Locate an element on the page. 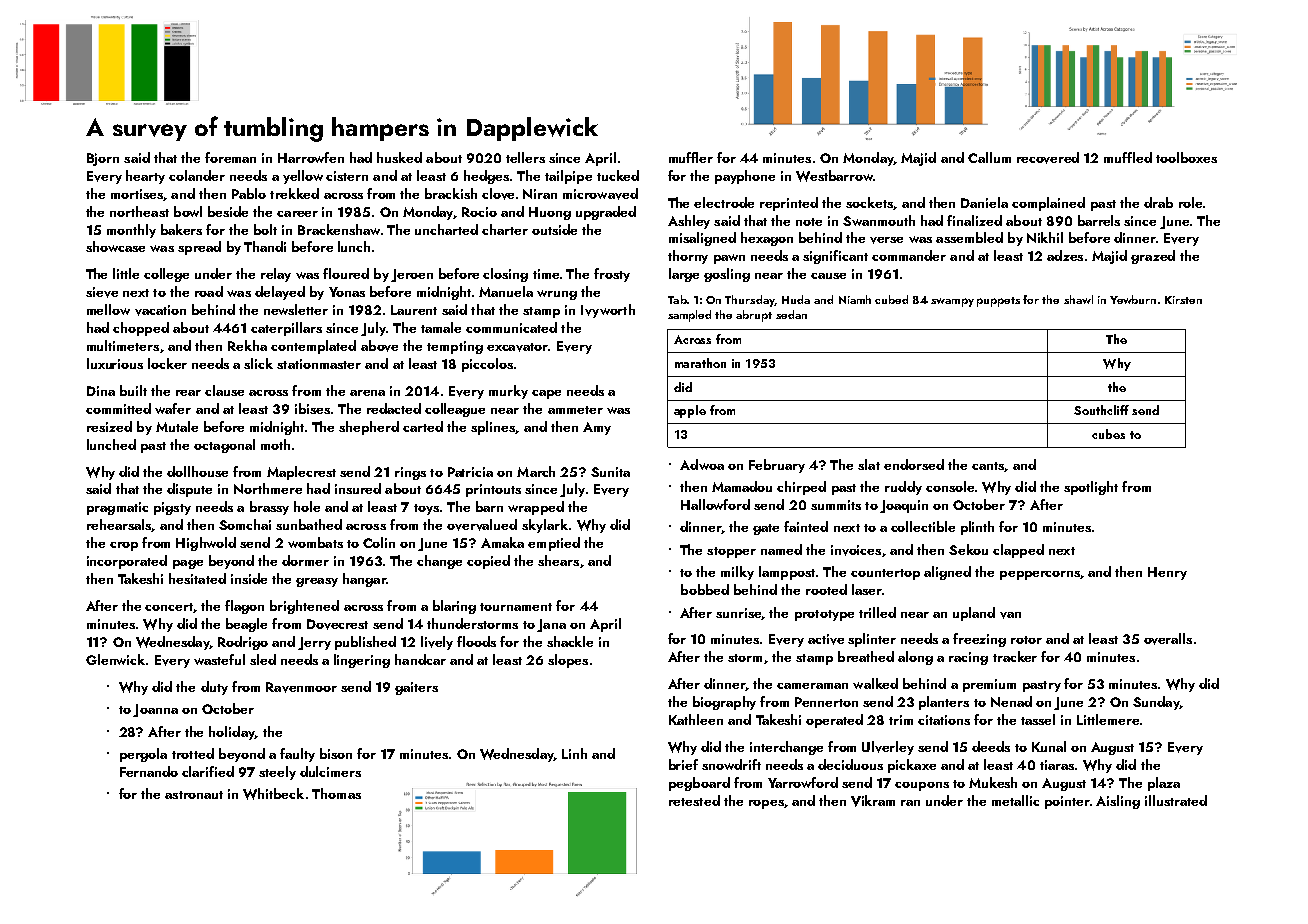  plinth is located at coordinates (977, 528).
